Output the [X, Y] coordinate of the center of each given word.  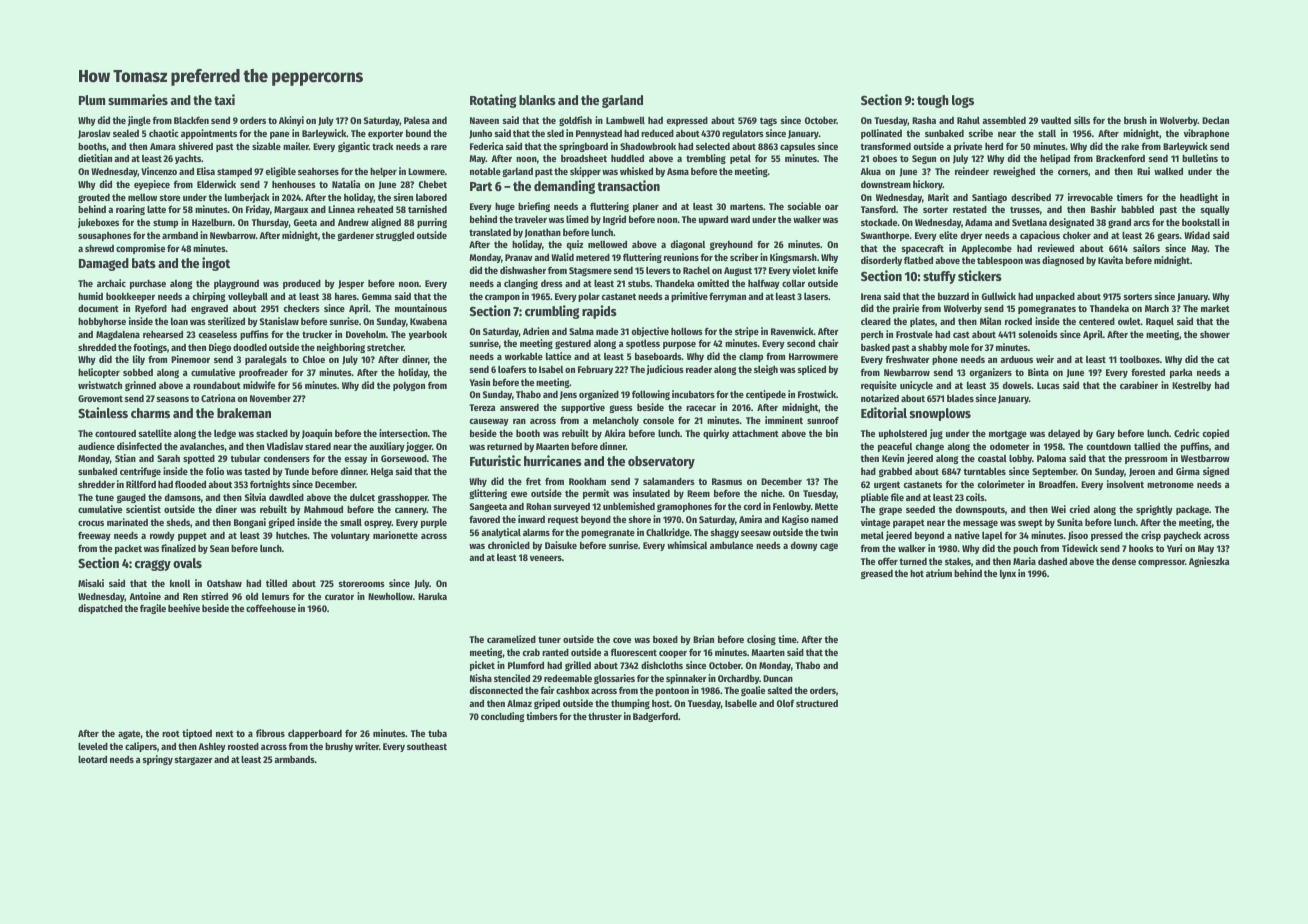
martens [746, 206]
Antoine [145, 596]
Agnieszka [1209, 562]
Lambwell [625, 120]
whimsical [687, 545]
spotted [199, 459]
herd [994, 146]
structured [817, 703]
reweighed [1014, 172]
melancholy [616, 421]
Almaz [519, 703]
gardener [355, 236]
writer [367, 746]
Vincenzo [159, 171]
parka [1181, 373]
